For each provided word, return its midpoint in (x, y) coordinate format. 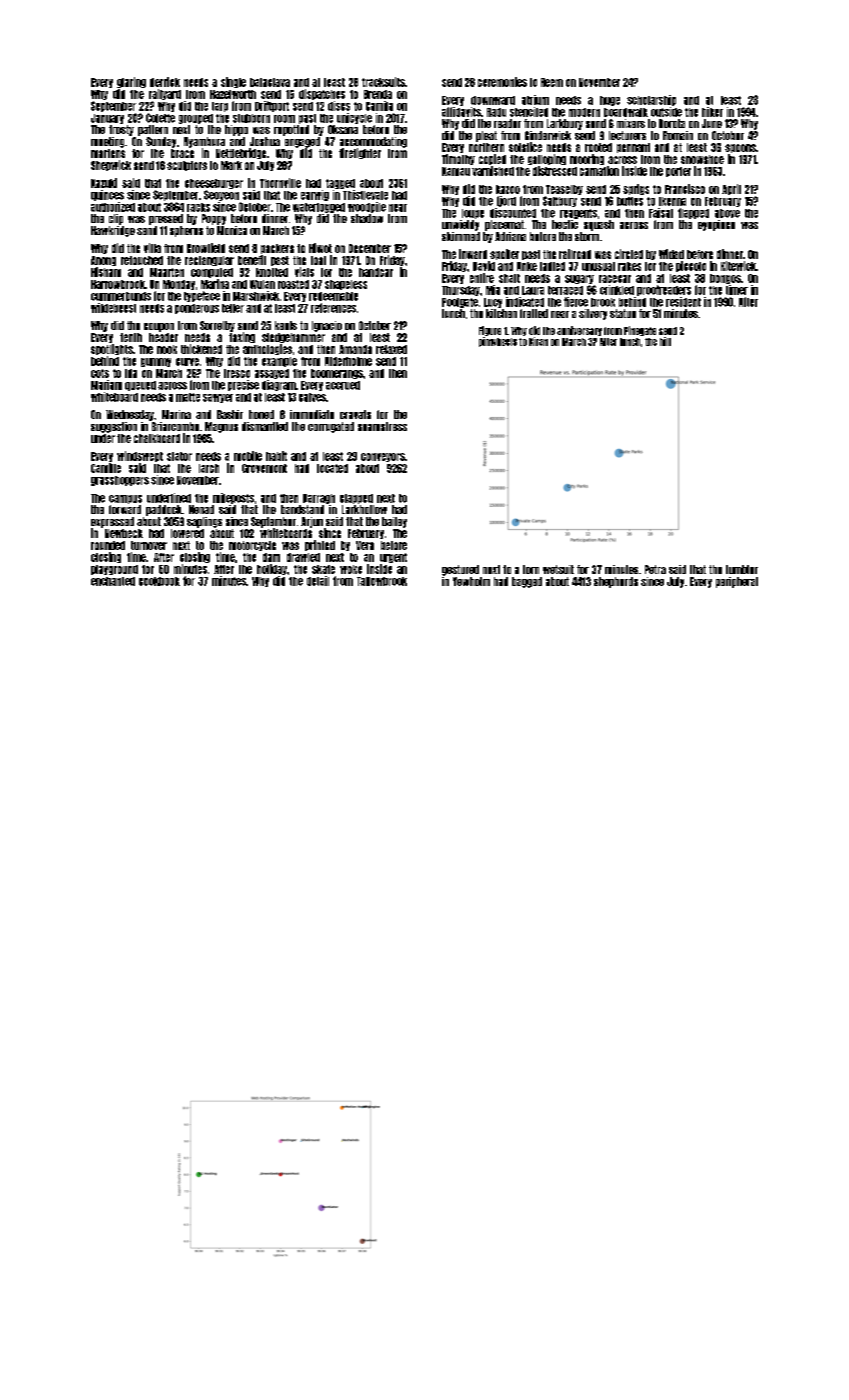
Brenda (378, 94)
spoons (740, 148)
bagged (527, 582)
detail (318, 581)
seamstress (382, 426)
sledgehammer (293, 338)
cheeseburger (214, 184)
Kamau (456, 171)
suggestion (114, 427)
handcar (376, 272)
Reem (552, 82)
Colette (160, 118)
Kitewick (738, 266)
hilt (665, 341)
